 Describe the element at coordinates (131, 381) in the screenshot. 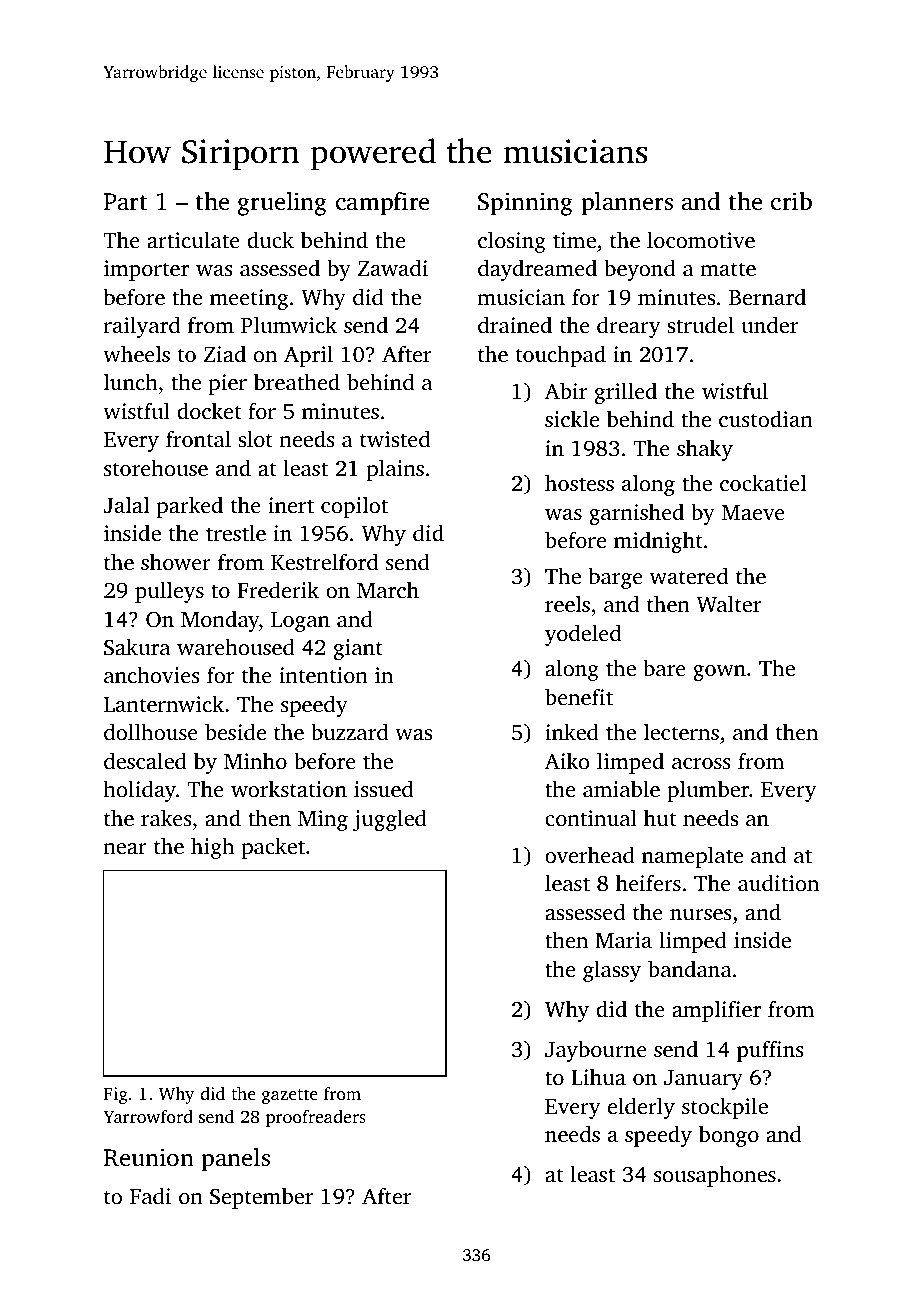

I see `lunch` at that location.
